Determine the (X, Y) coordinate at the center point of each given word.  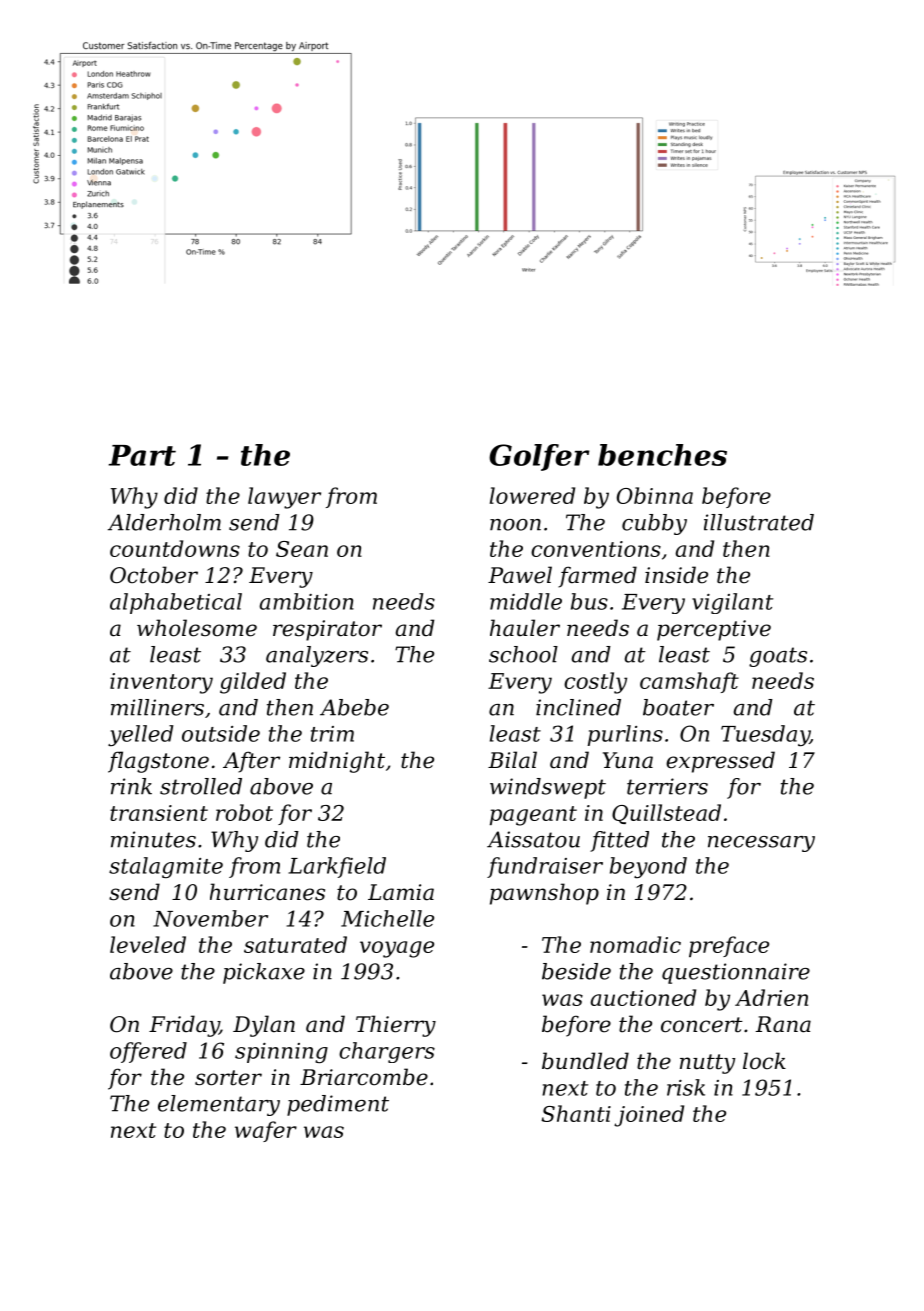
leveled (148, 944)
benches (662, 455)
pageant (533, 816)
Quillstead (666, 814)
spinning (281, 1053)
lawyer (284, 498)
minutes (153, 839)
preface (729, 946)
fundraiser (545, 867)
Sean (302, 549)
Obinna (655, 495)
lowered (532, 495)
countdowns (175, 548)
